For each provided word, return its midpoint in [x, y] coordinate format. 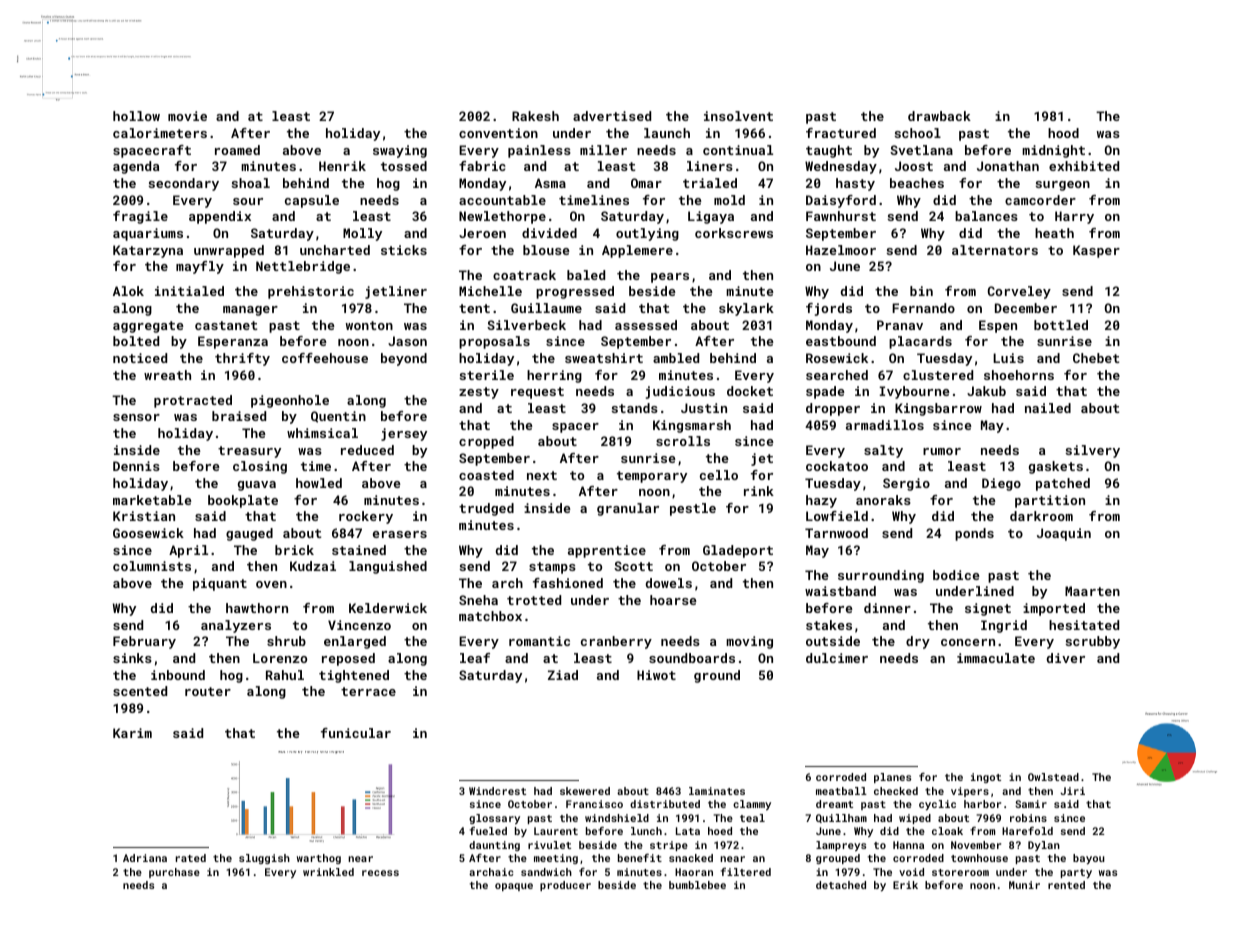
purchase [174, 873]
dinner [887, 608]
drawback [939, 116]
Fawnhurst [841, 216]
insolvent [738, 116]
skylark [746, 309]
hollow [136, 116]
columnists [152, 566]
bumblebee [697, 885]
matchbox [490, 616]
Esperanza [233, 342]
